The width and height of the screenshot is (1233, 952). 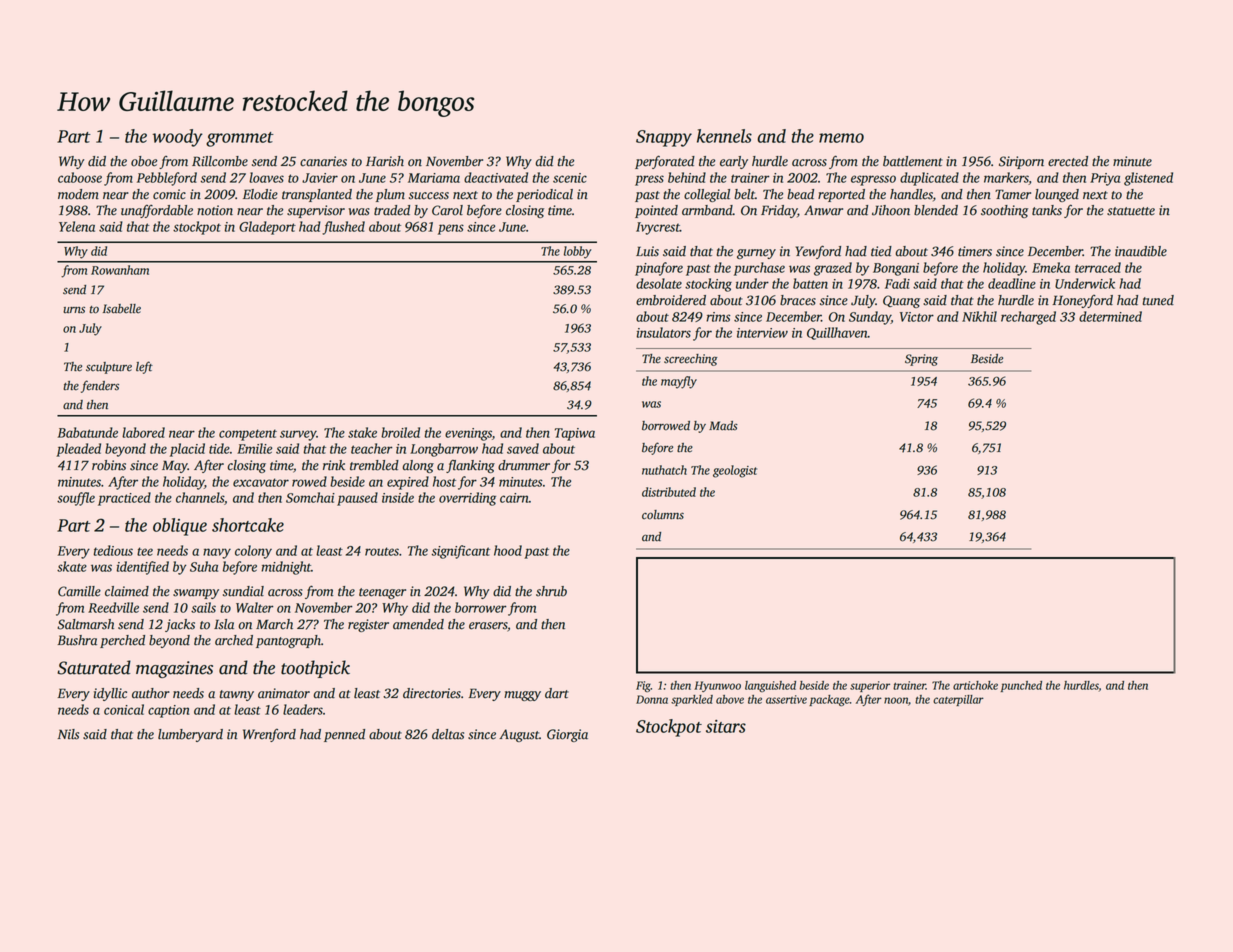 What do you see at coordinates (663, 515) in the screenshot?
I see `columns` at bounding box center [663, 515].
